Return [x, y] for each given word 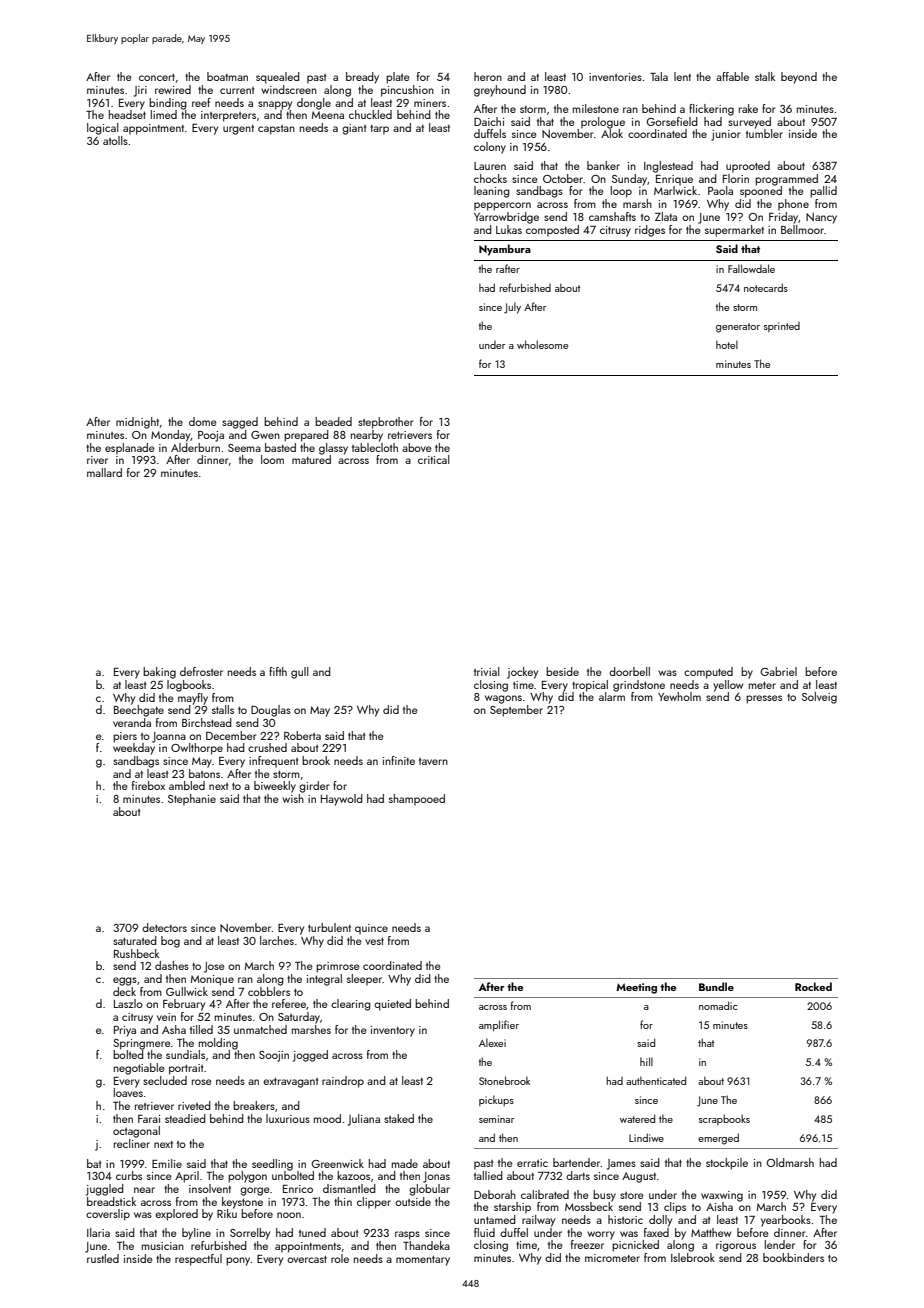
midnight [137, 423]
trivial [486, 671]
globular [429, 1190]
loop [621, 192]
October [563, 178]
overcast [307, 1259]
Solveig [819, 698]
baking [159, 673]
